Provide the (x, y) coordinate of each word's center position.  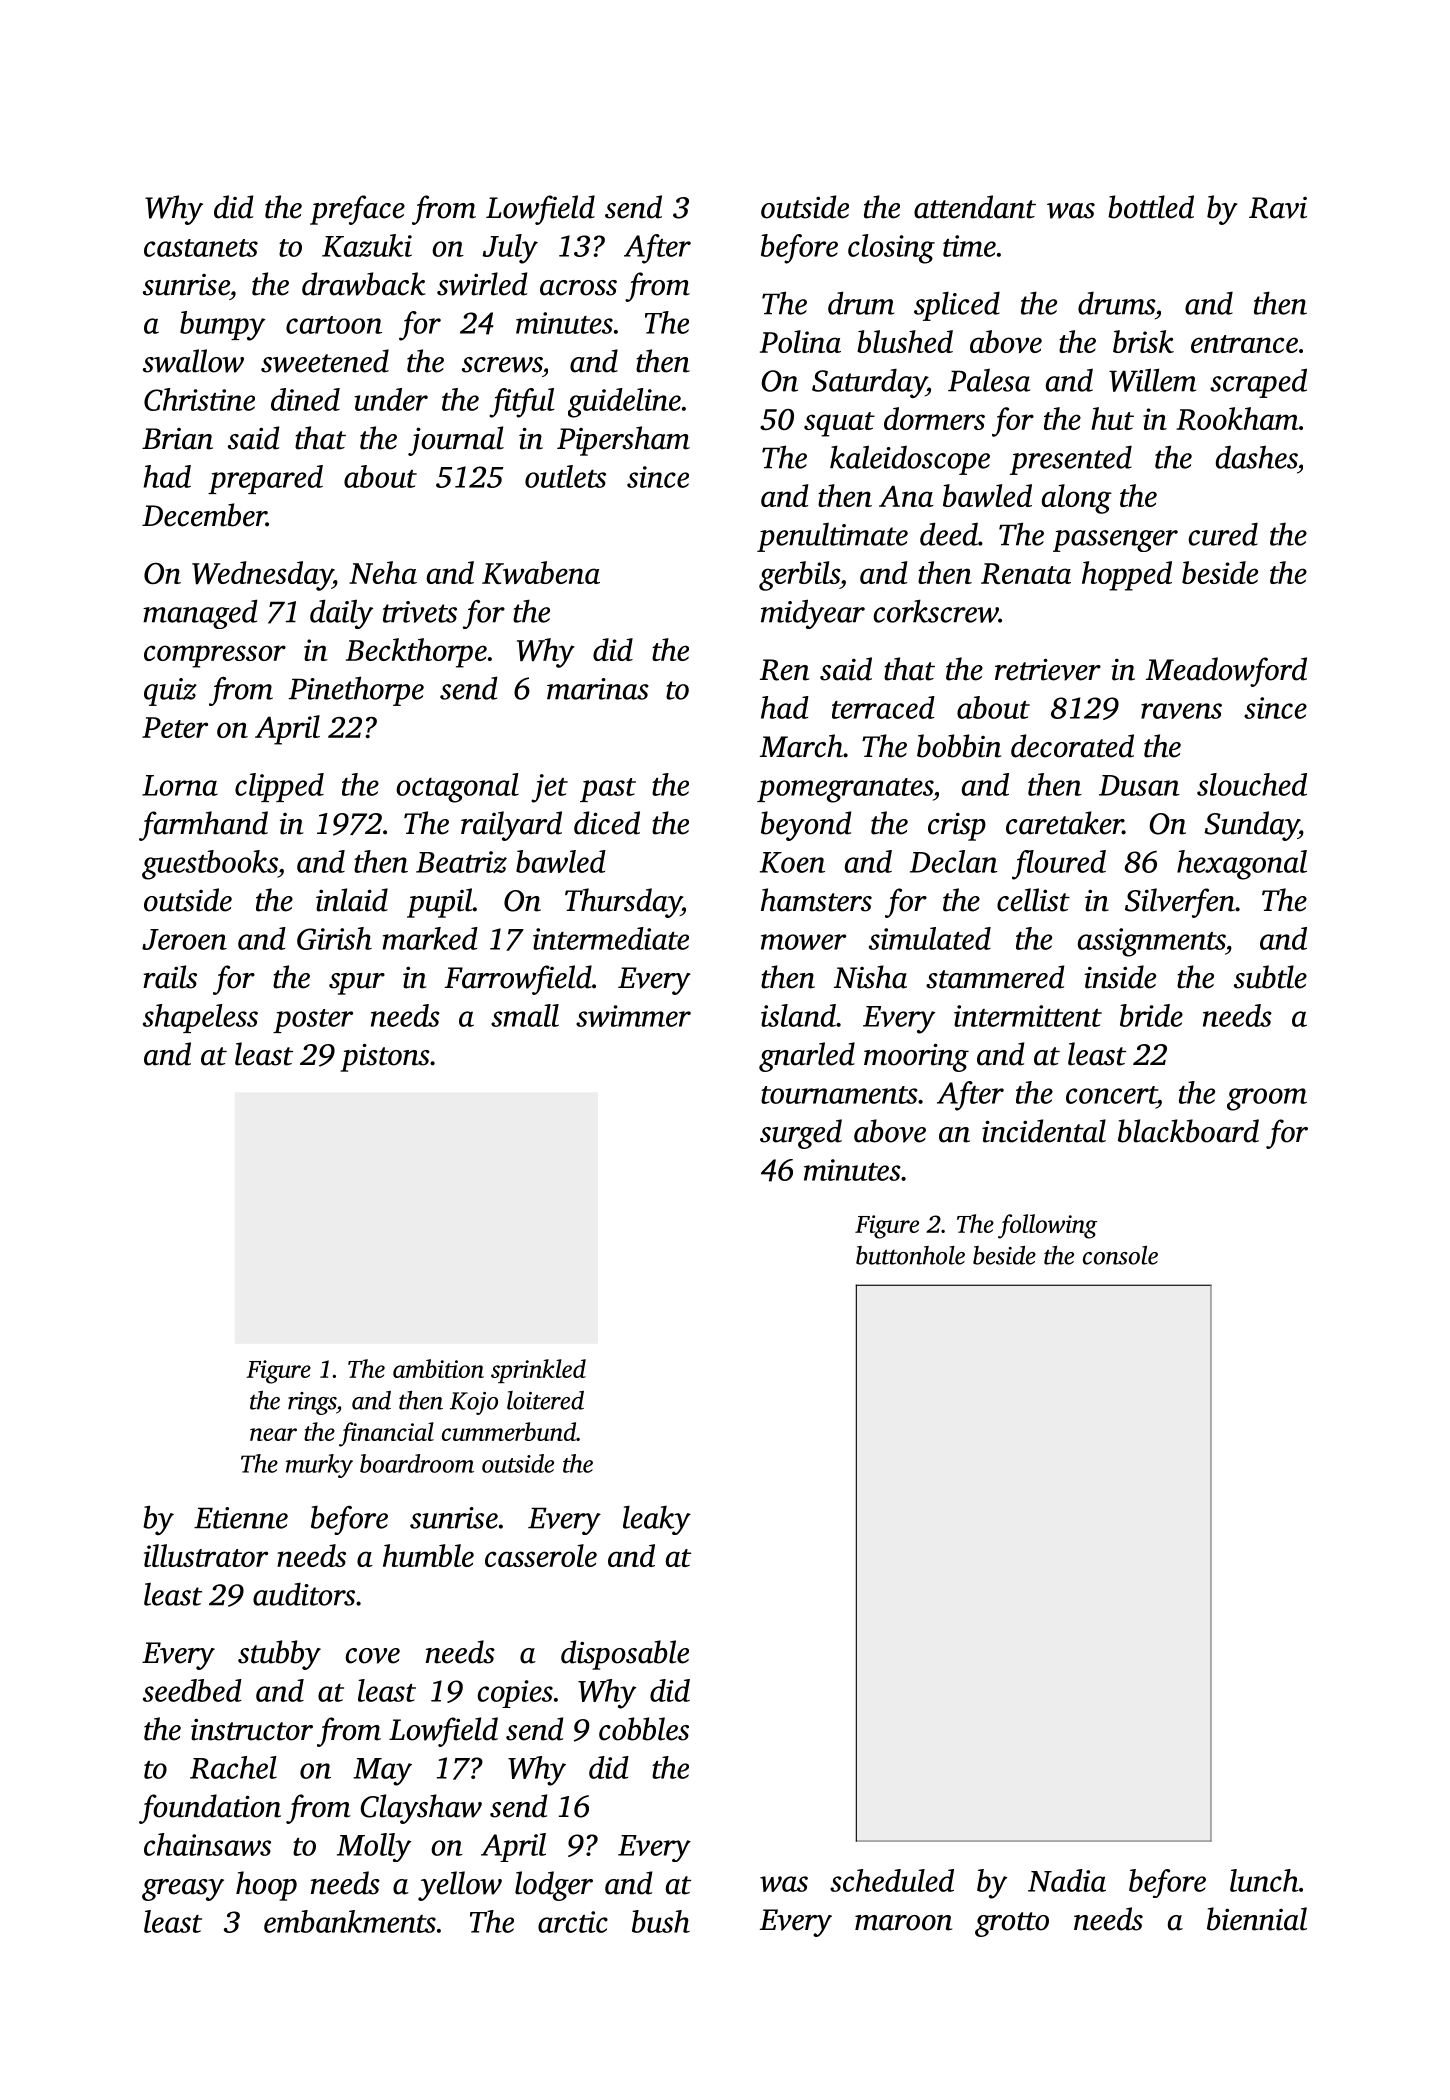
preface (357, 210)
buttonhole (910, 1255)
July (510, 249)
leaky (657, 1520)
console (1120, 1255)
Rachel (233, 1767)
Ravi (1278, 208)
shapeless (200, 1018)
